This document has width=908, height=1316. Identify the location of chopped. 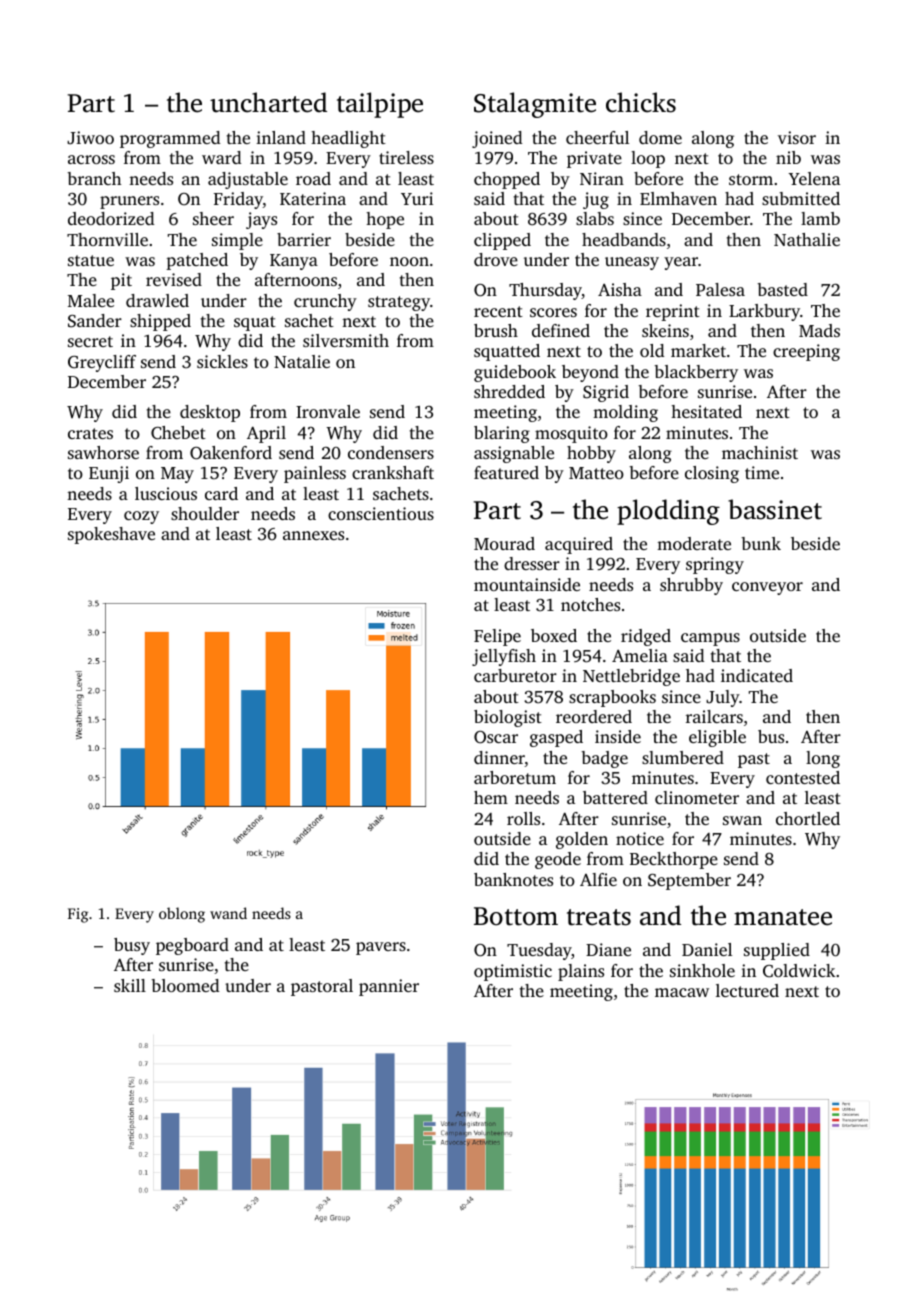
(507, 180).
